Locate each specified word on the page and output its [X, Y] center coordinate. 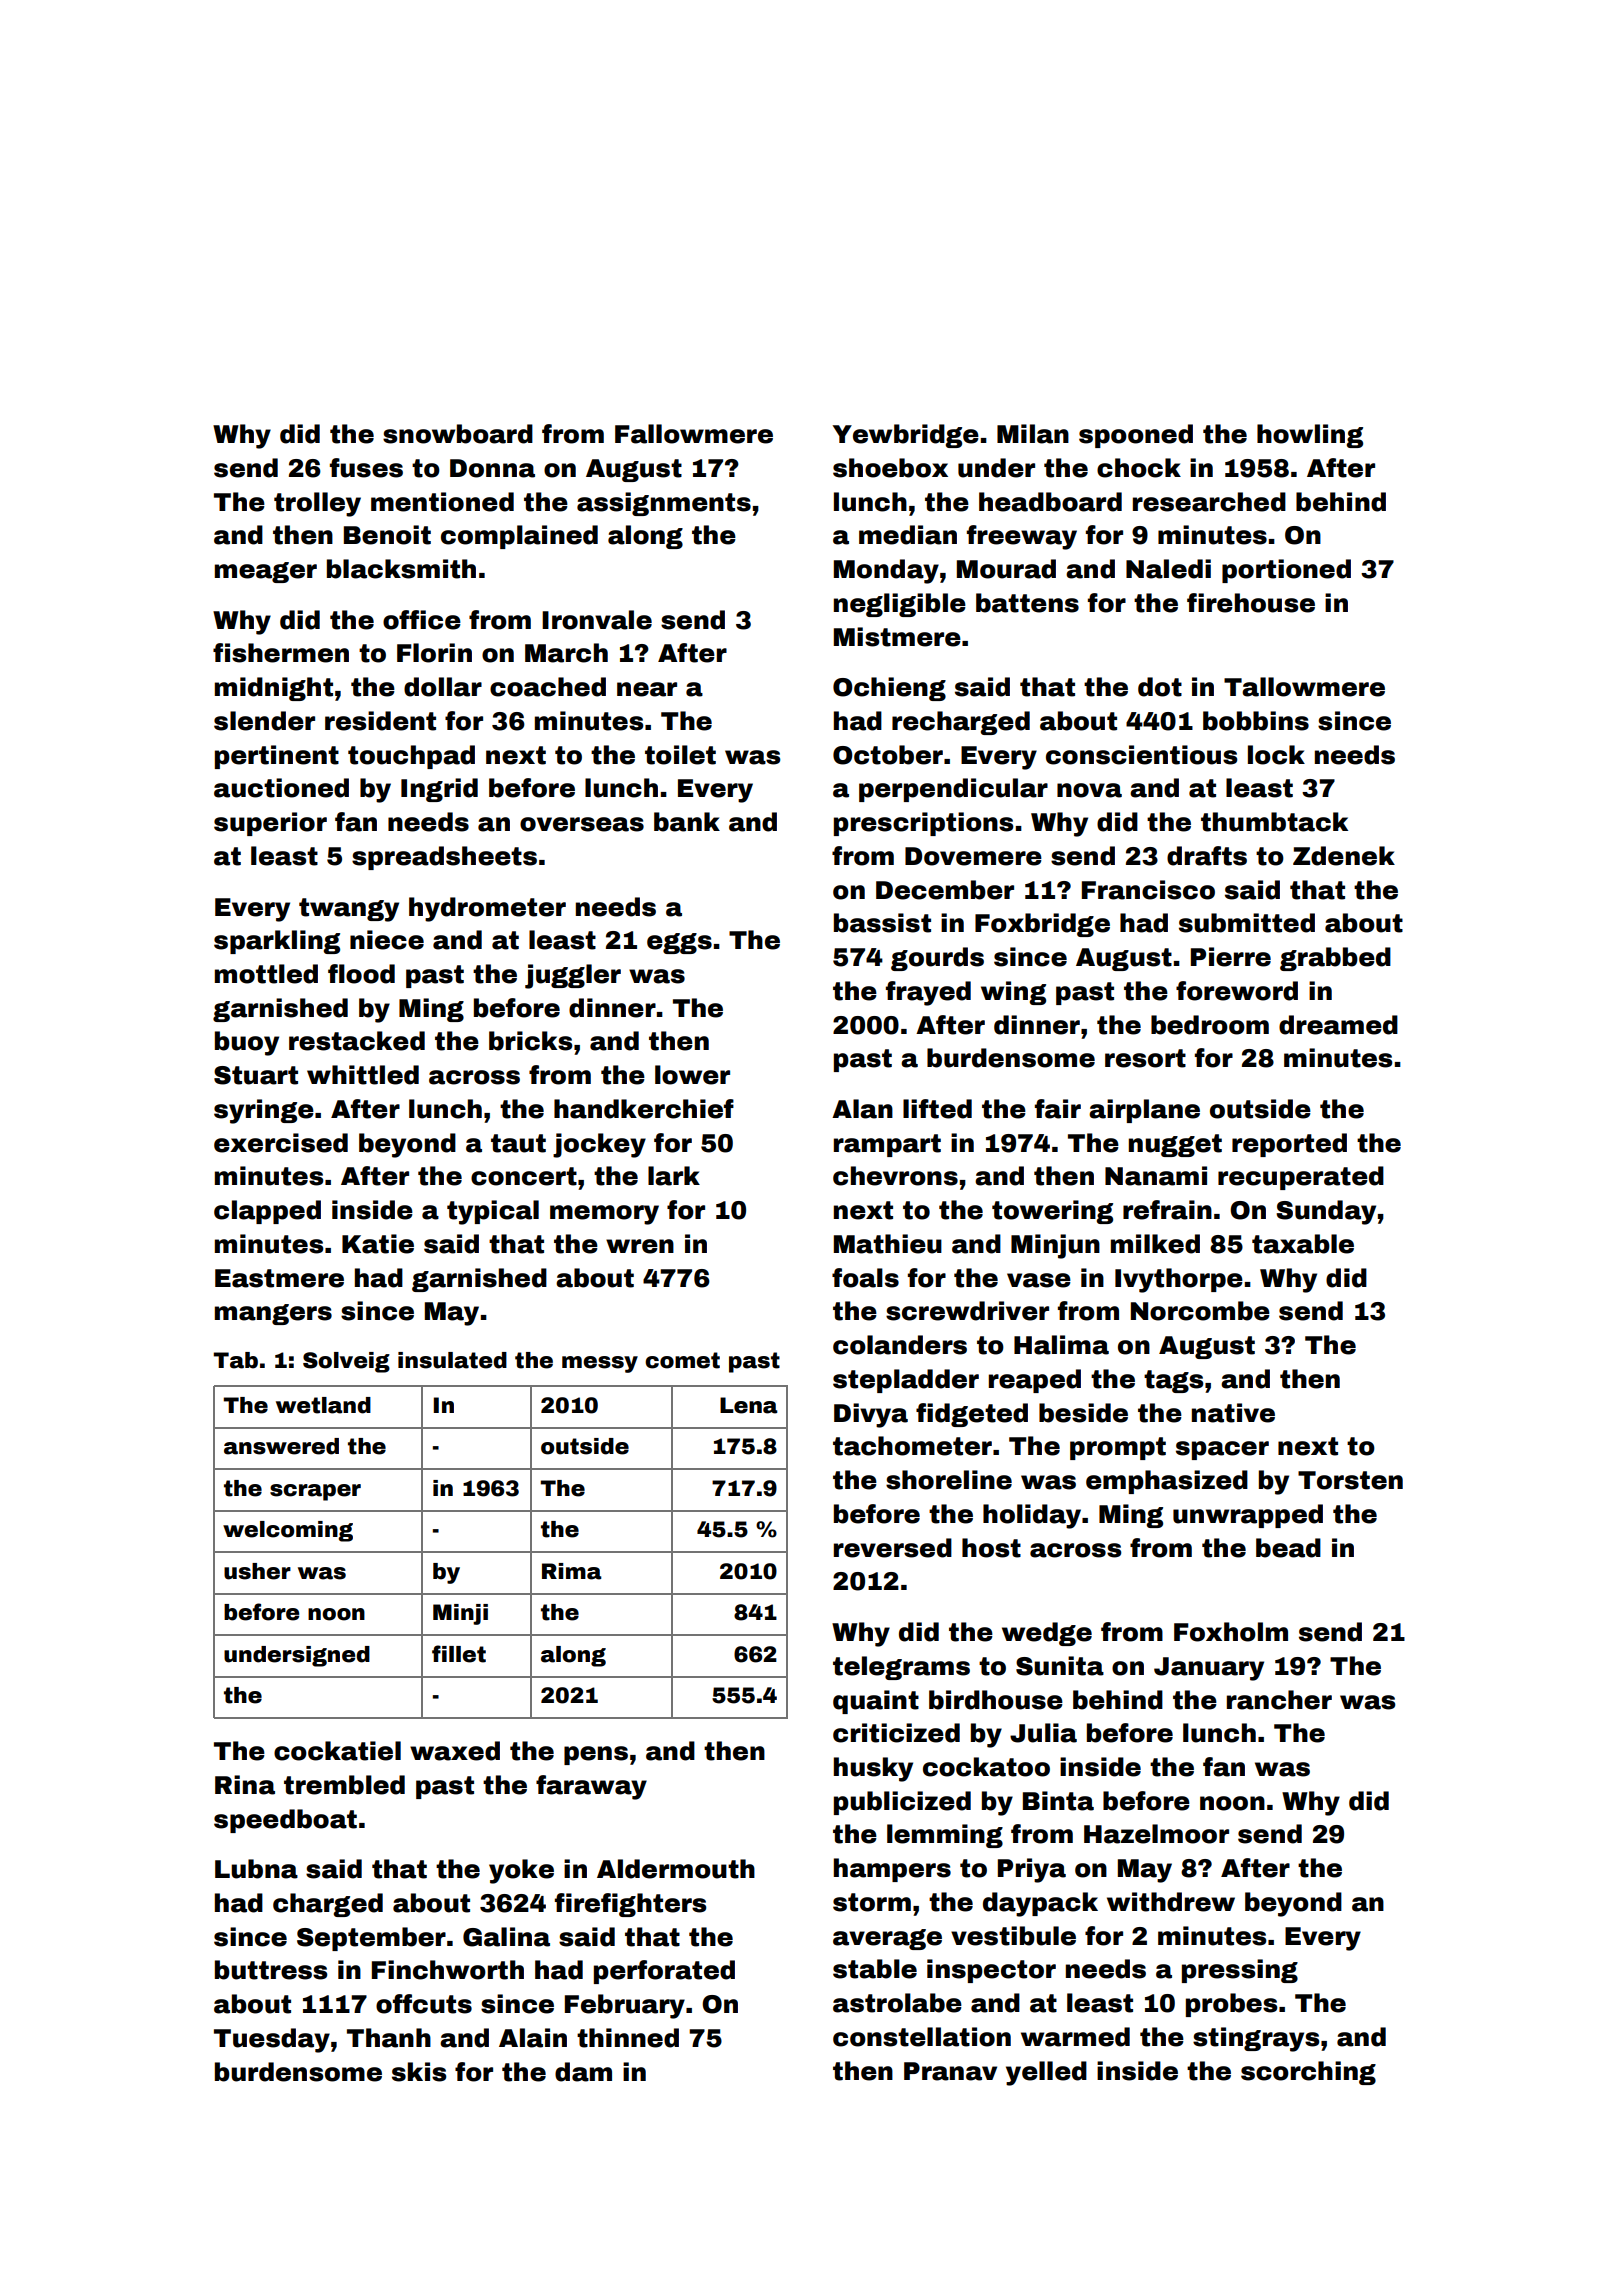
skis [419, 2072]
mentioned [442, 502]
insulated [452, 1360]
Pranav [950, 2071]
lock [1276, 755]
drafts [1207, 856]
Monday [886, 571]
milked [1155, 1244]
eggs [679, 943]
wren [640, 1246]
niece [387, 940]
